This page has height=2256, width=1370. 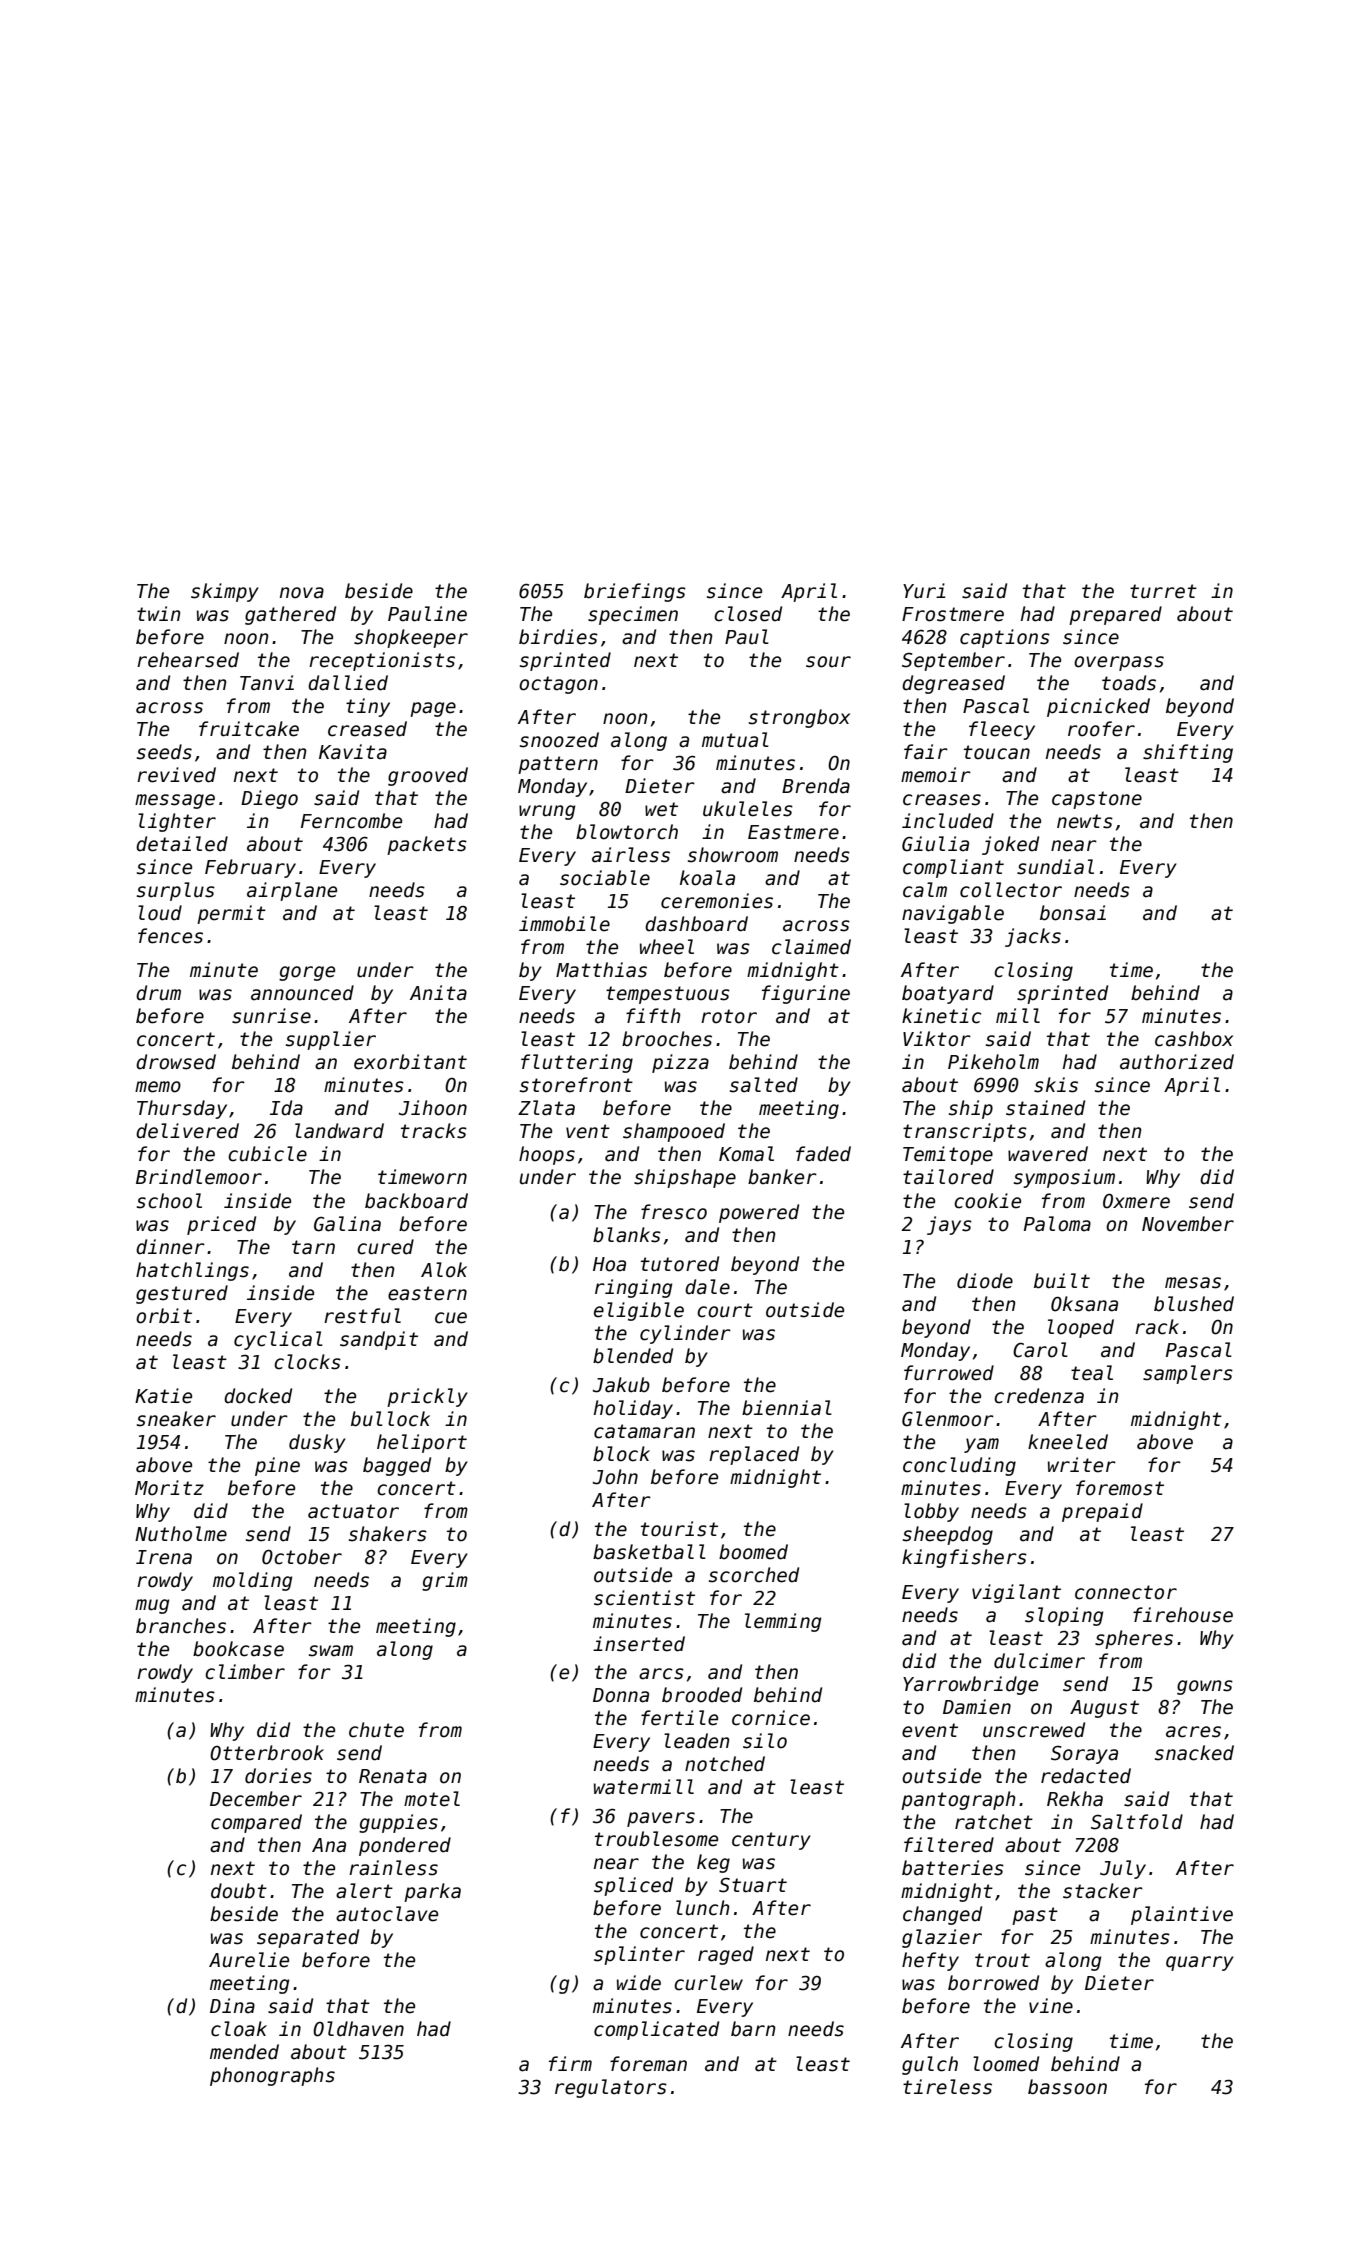 What do you see at coordinates (1016, 1593) in the page?
I see `vigilant` at bounding box center [1016, 1593].
